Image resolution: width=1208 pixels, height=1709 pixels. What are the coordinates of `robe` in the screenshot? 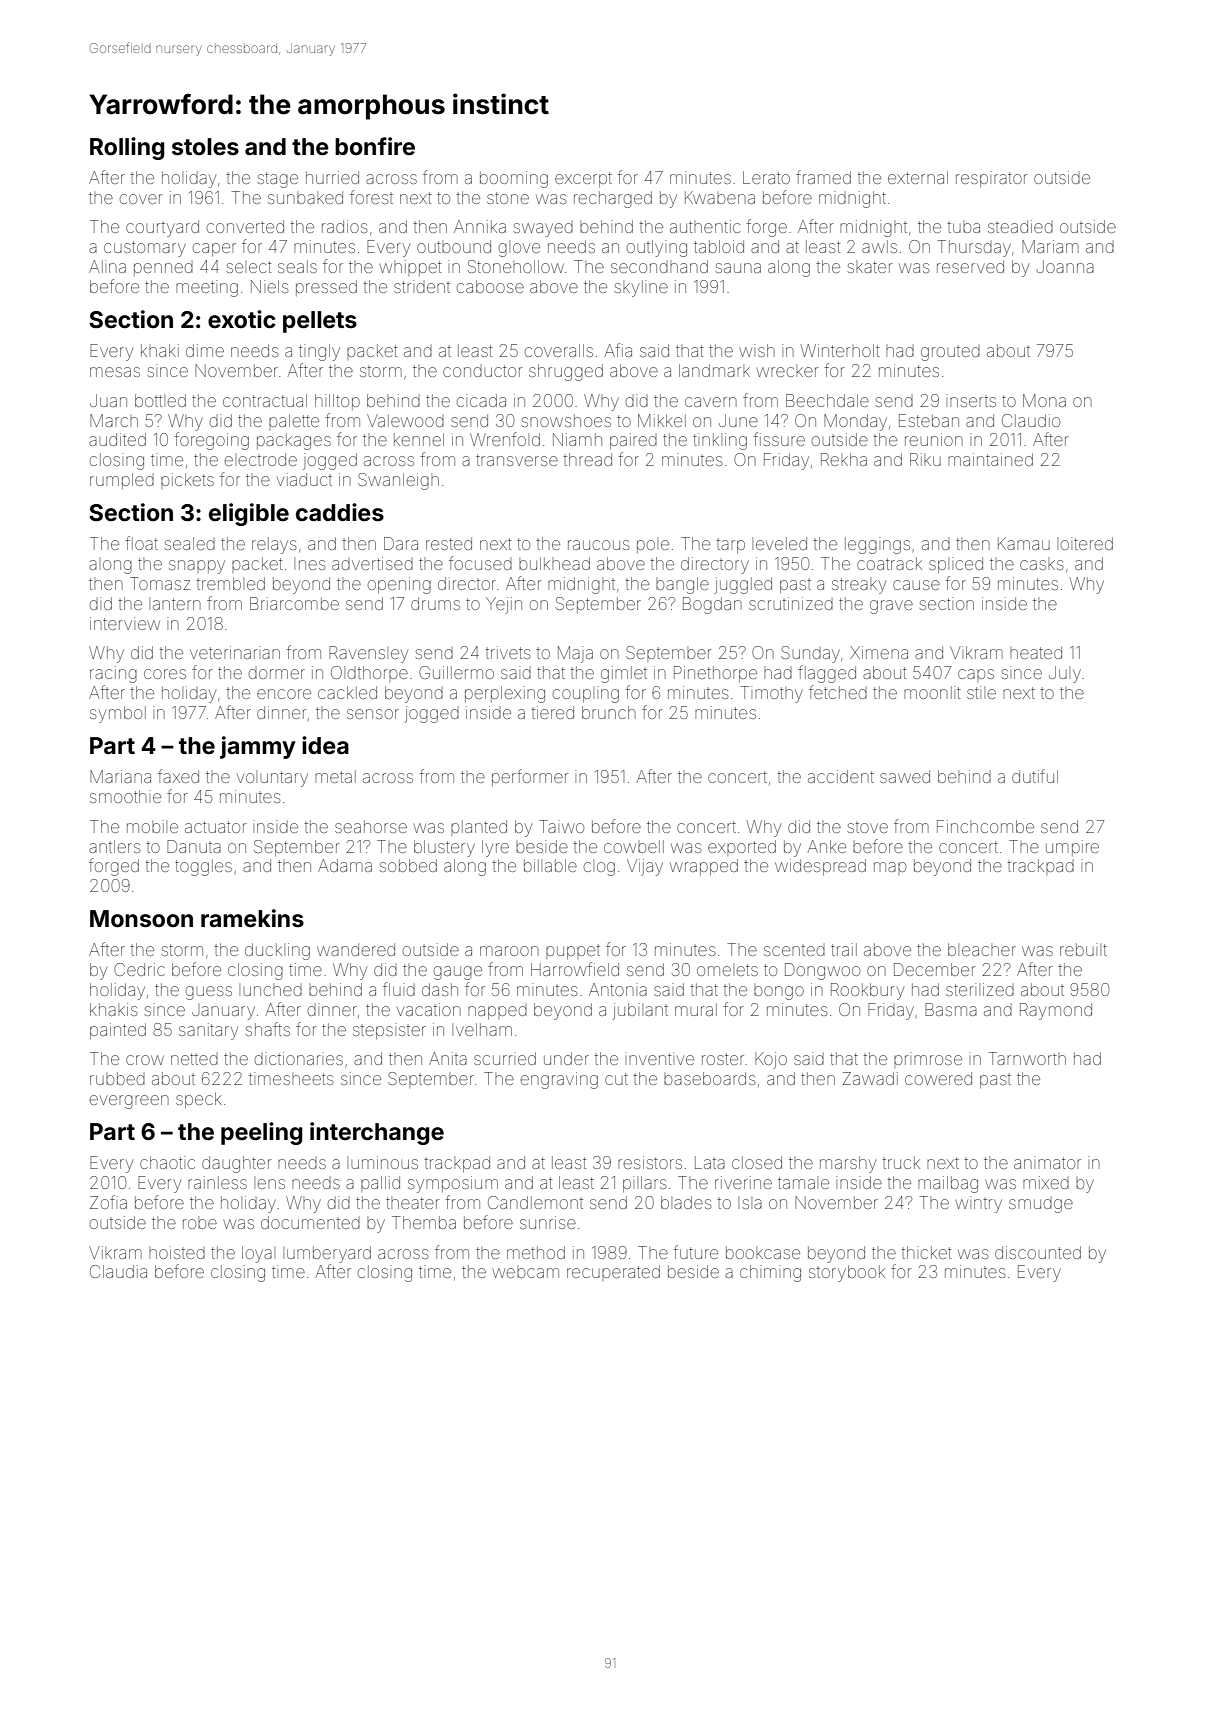 It's located at (200, 1223).
